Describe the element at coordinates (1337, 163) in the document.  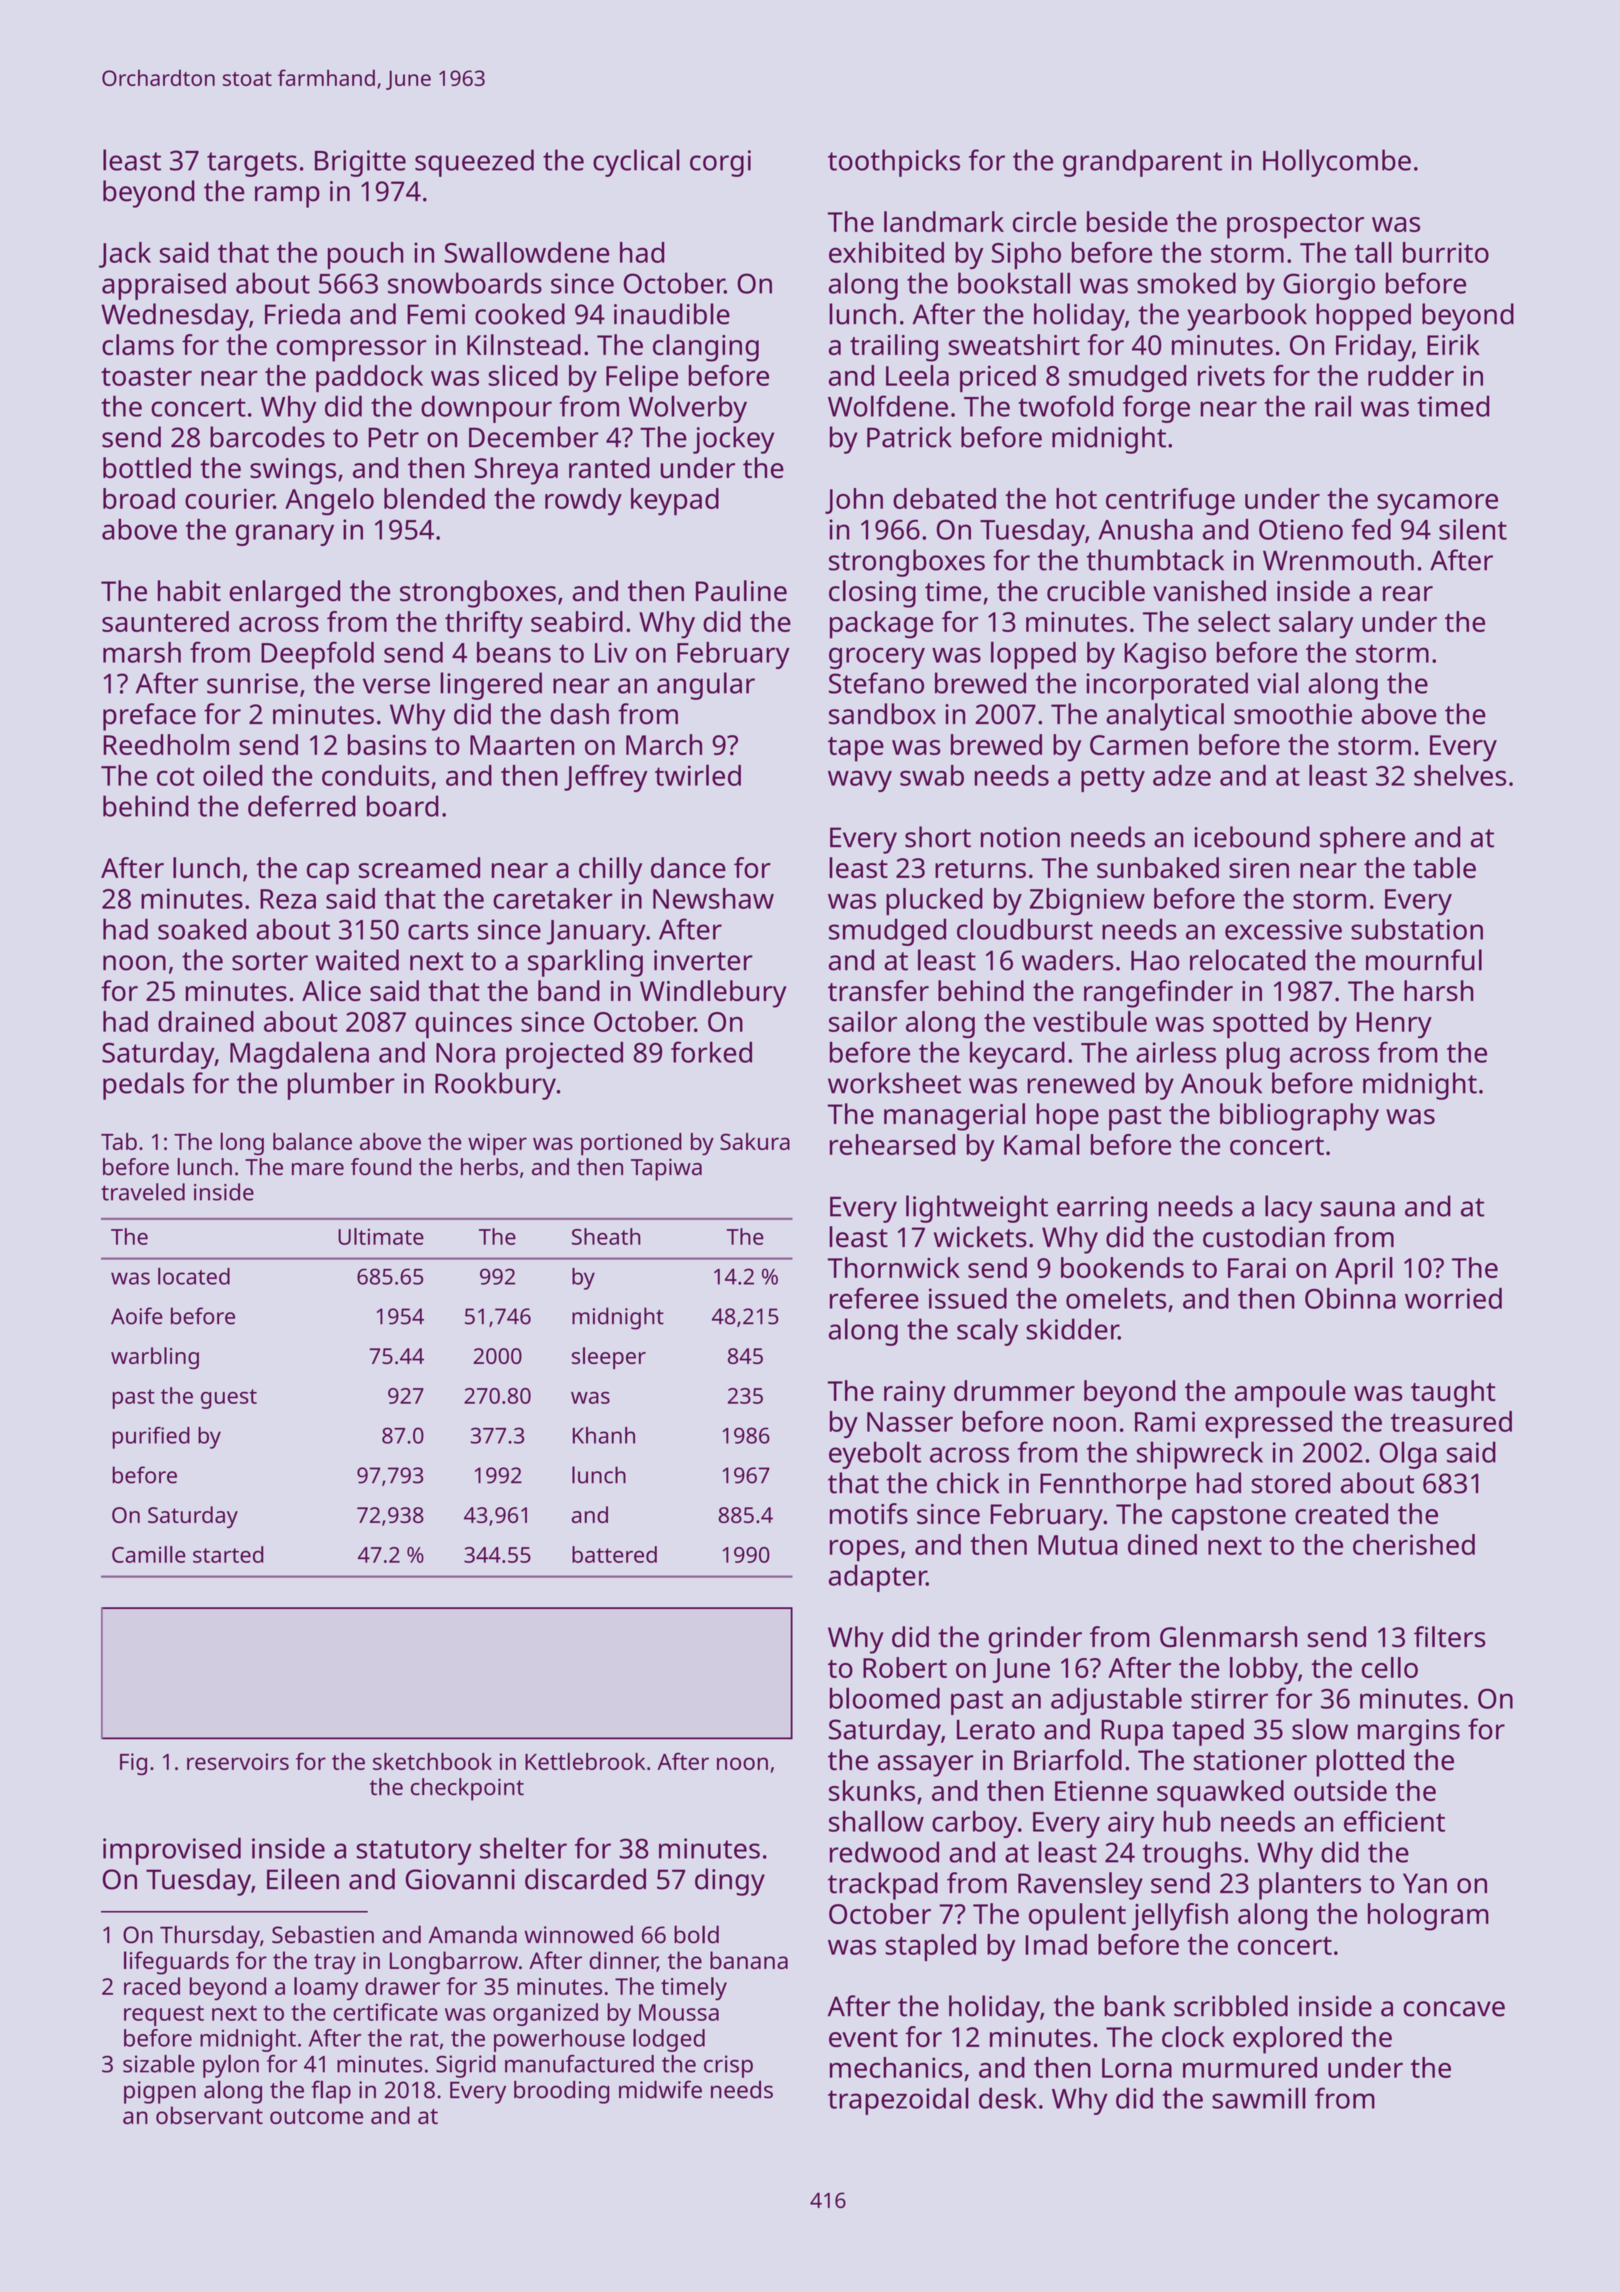
I see `Hollycombe` at that location.
